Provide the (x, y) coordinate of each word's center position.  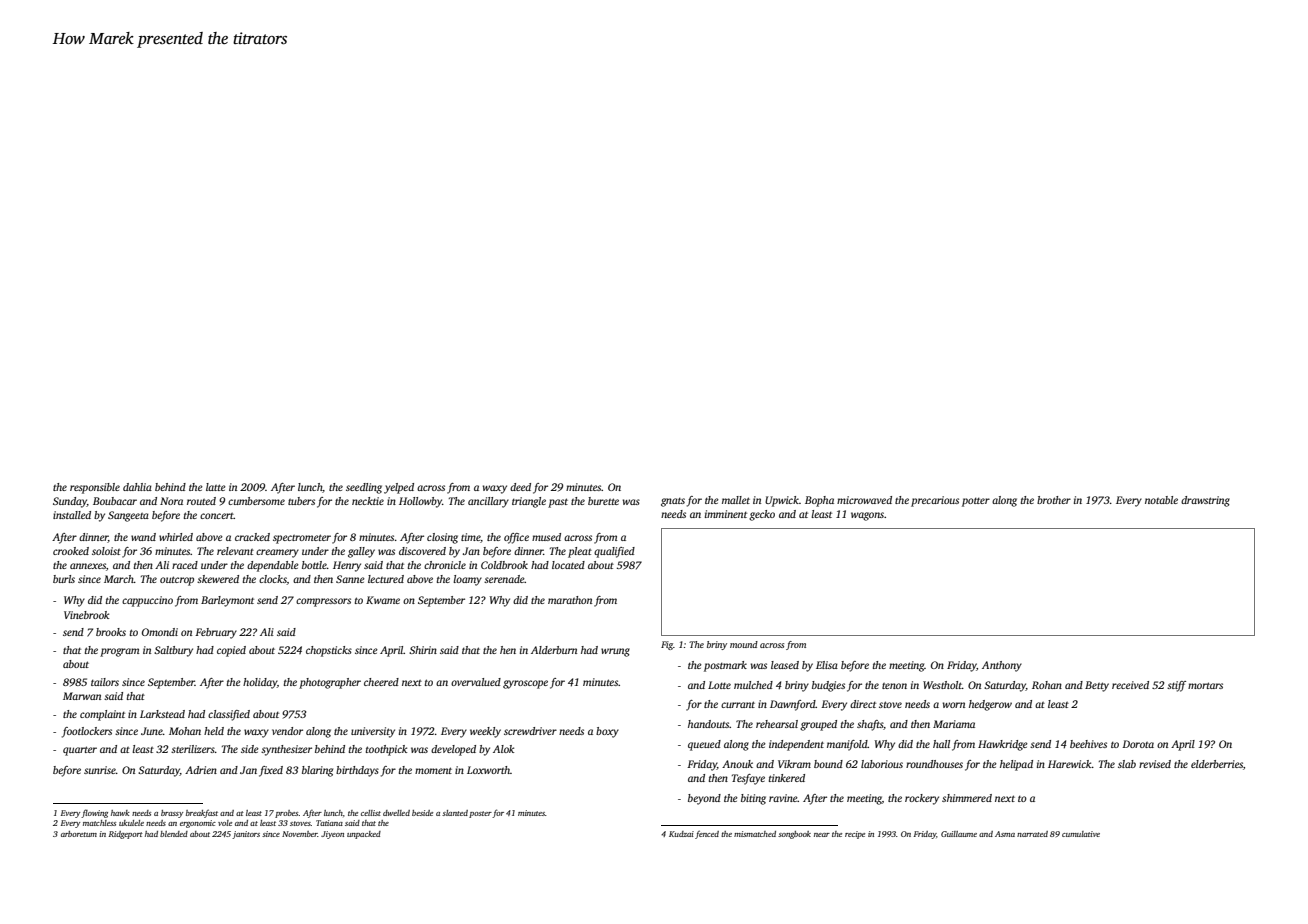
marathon (570, 600)
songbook (794, 835)
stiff (1176, 686)
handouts (709, 724)
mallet (736, 500)
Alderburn (554, 650)
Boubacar (115, 501)
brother (1054, 500)
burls (64, 579)
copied (231, 651)
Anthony (1002, 666)
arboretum (79, 834)
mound (744, 644)
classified (229, 715)
